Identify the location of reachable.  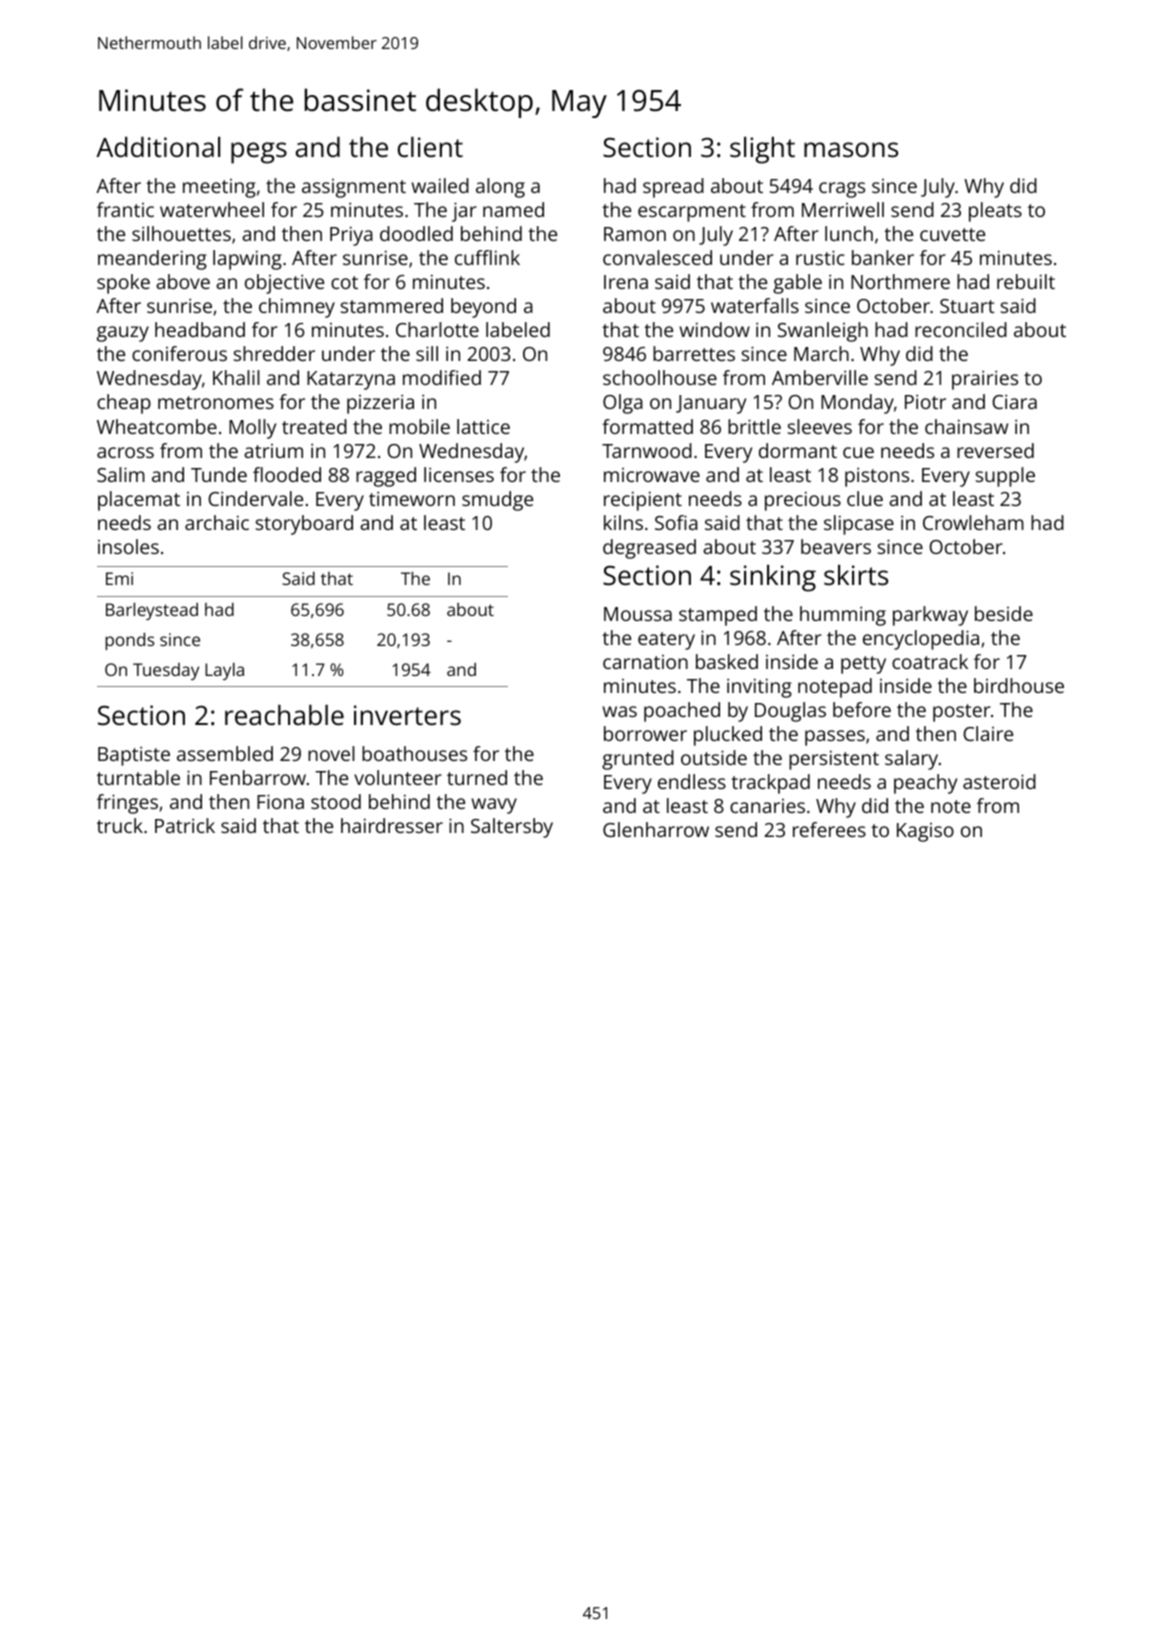
(284, 715).
